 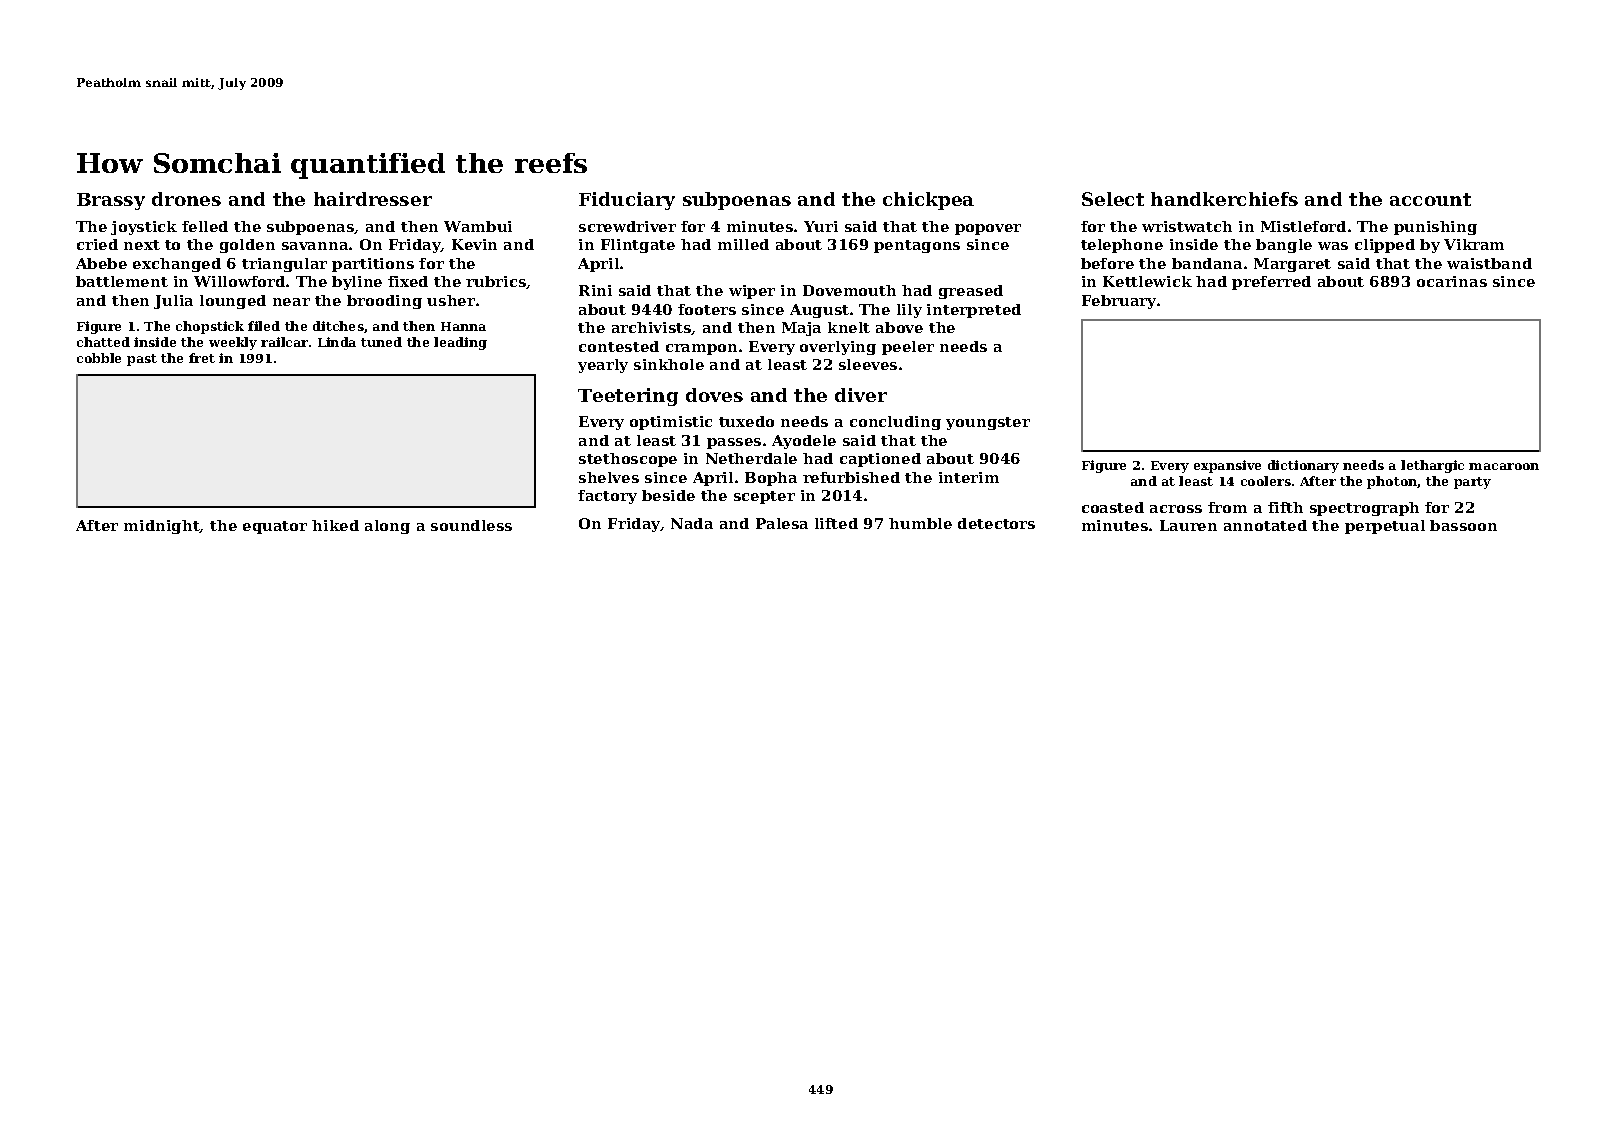 What do you see at coordinates (471, 525) in the page?
I see `soundless` at bounding box center [471, 525].
